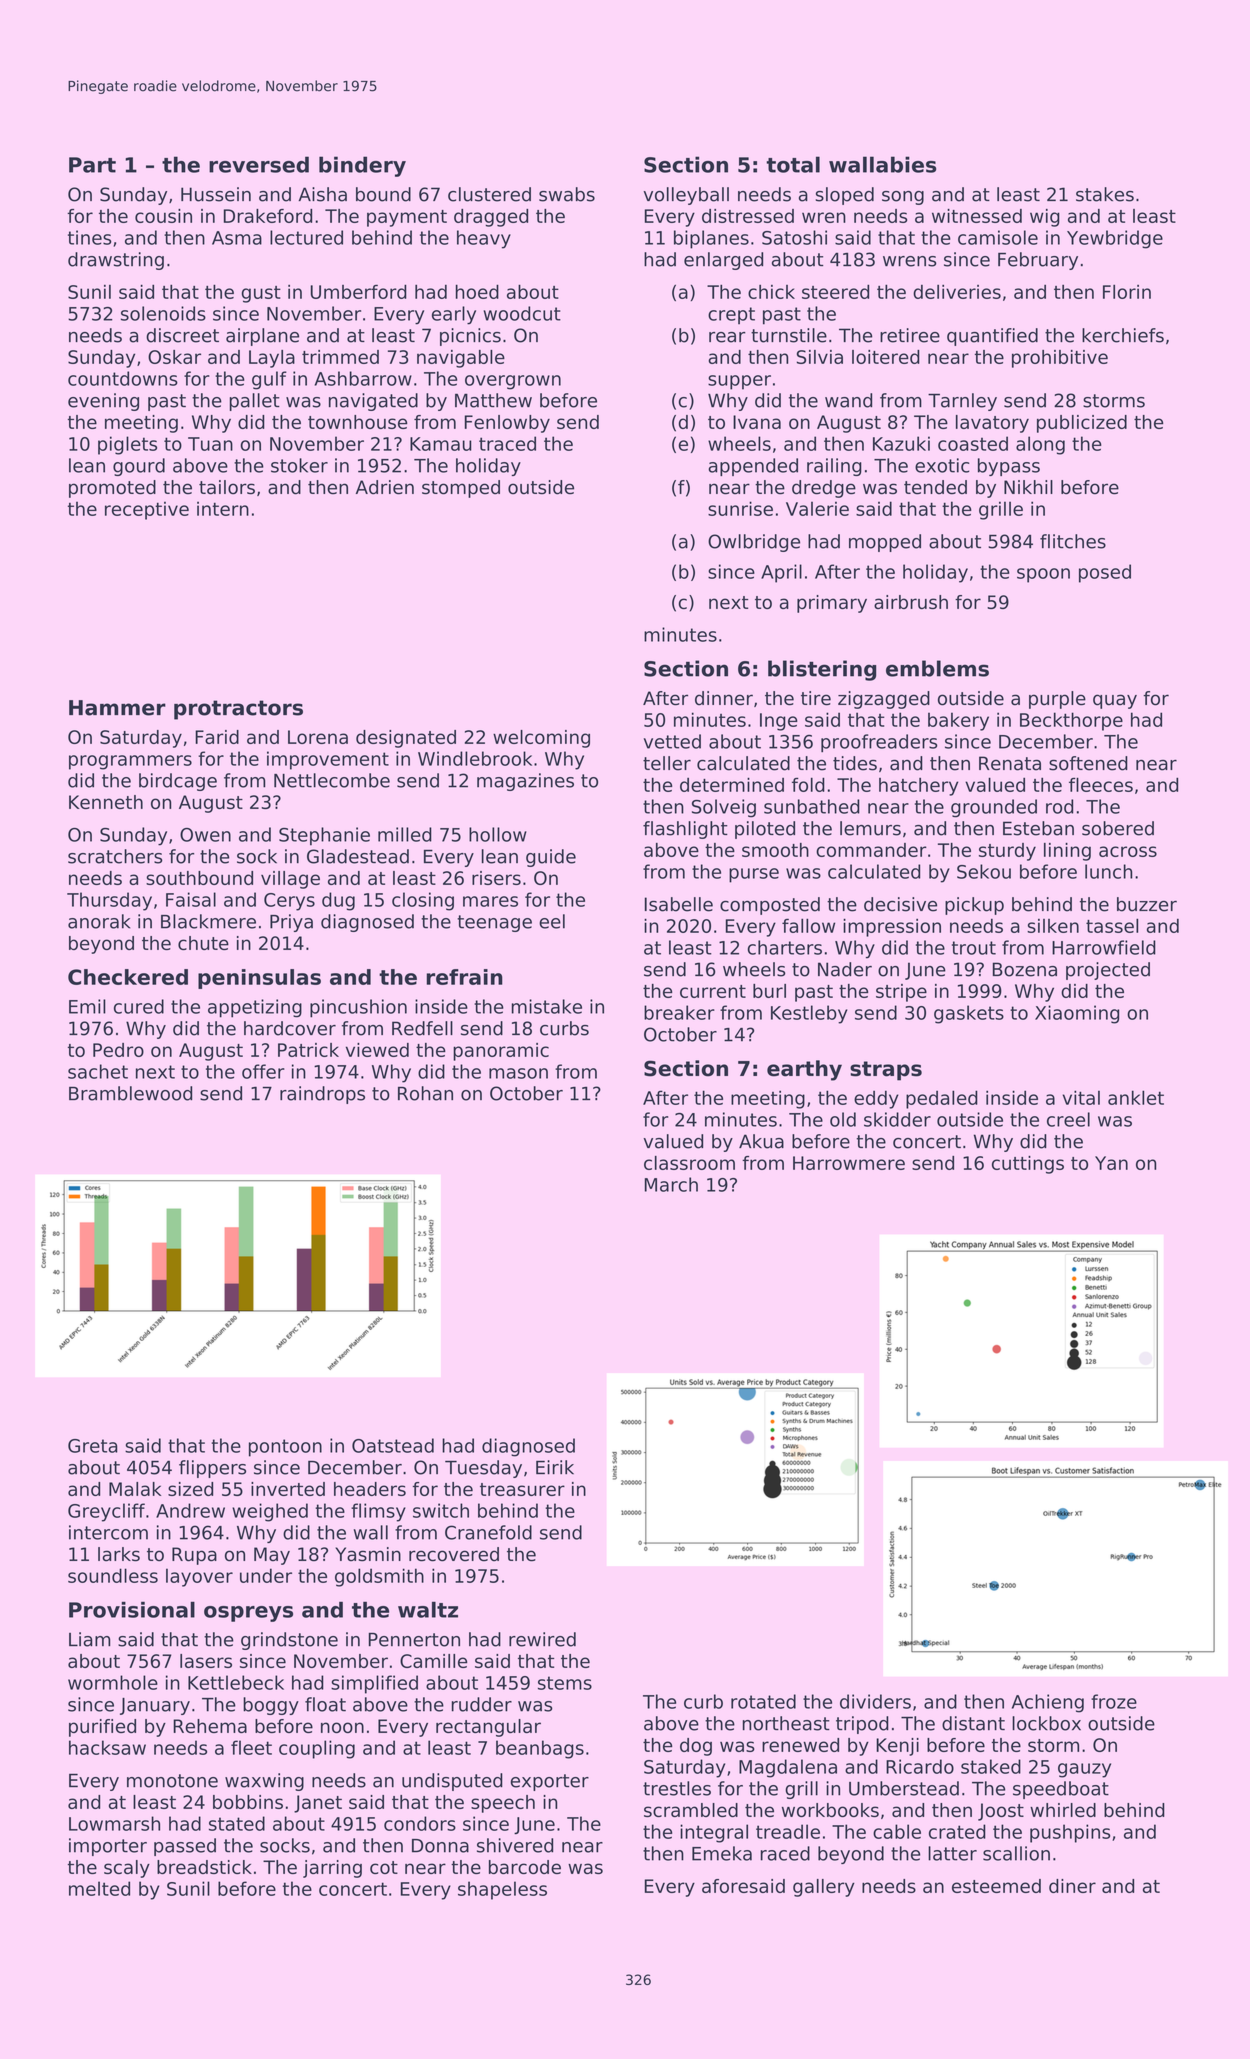  Describe the element at coordinates (130, 1093) in the page. I see `Bramblewood` at that location.
